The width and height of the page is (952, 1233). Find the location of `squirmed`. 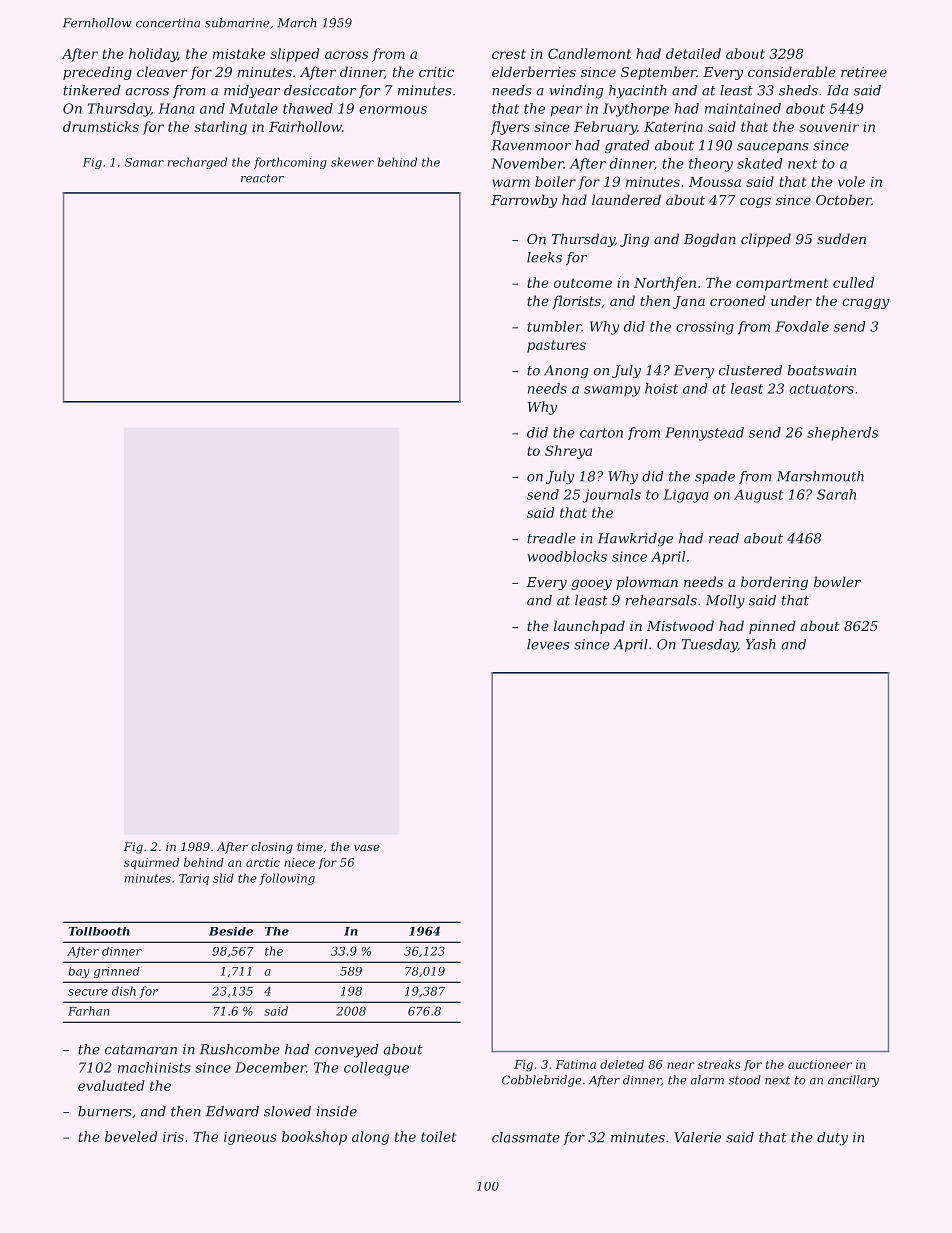

squirmed is located at coordinates (151, 863).
